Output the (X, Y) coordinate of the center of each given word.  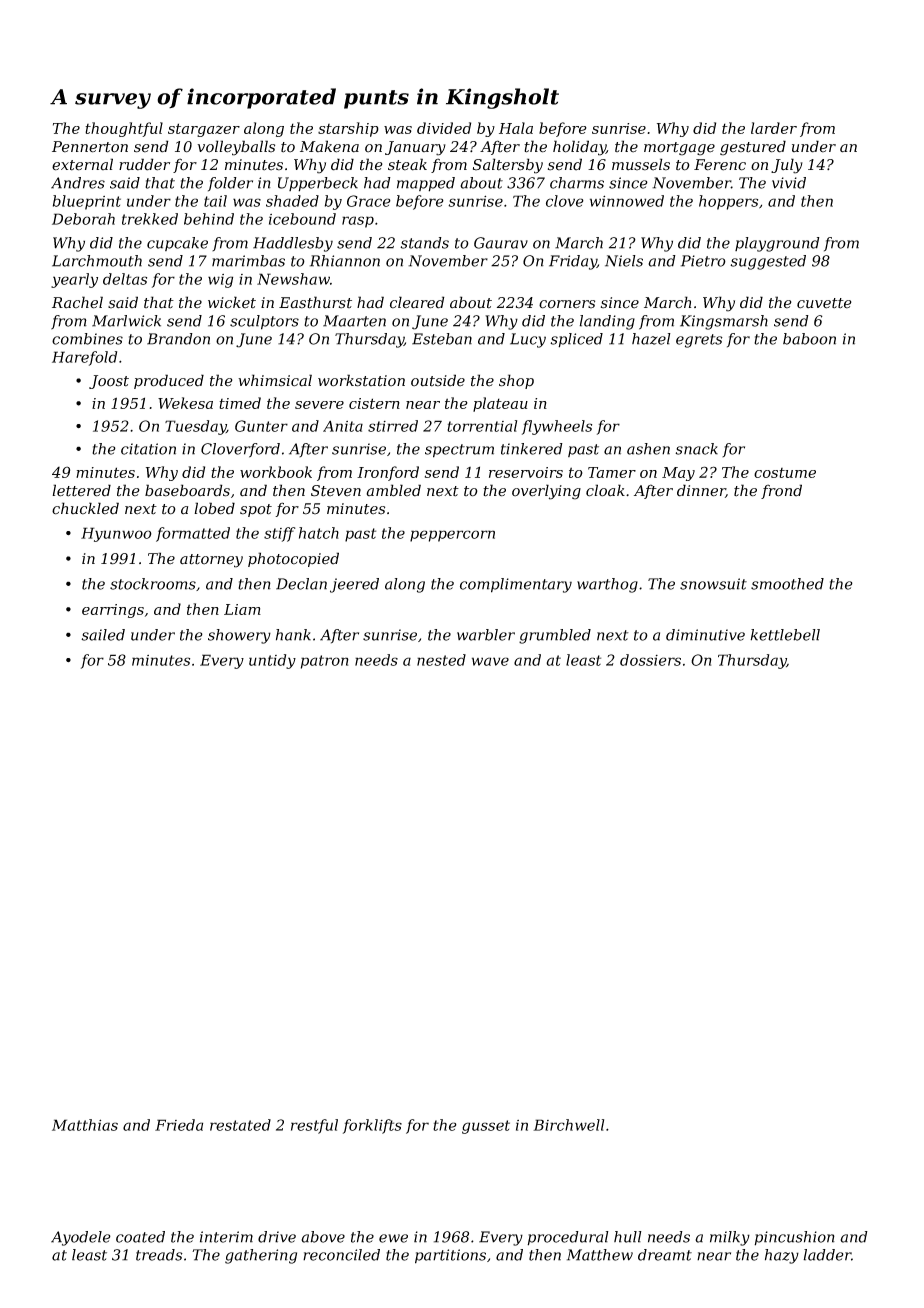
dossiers (650, 660)
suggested (768, 262)
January (415, 148)
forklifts (372, 1126)
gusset (486, 1127)
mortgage (679, 149)
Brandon (178, 339)
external (82, 164)
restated (240, 1125)
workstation (361, 380)
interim (226, 1237)
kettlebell (785, 635)
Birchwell (568, 1125)
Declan (301, 584)
